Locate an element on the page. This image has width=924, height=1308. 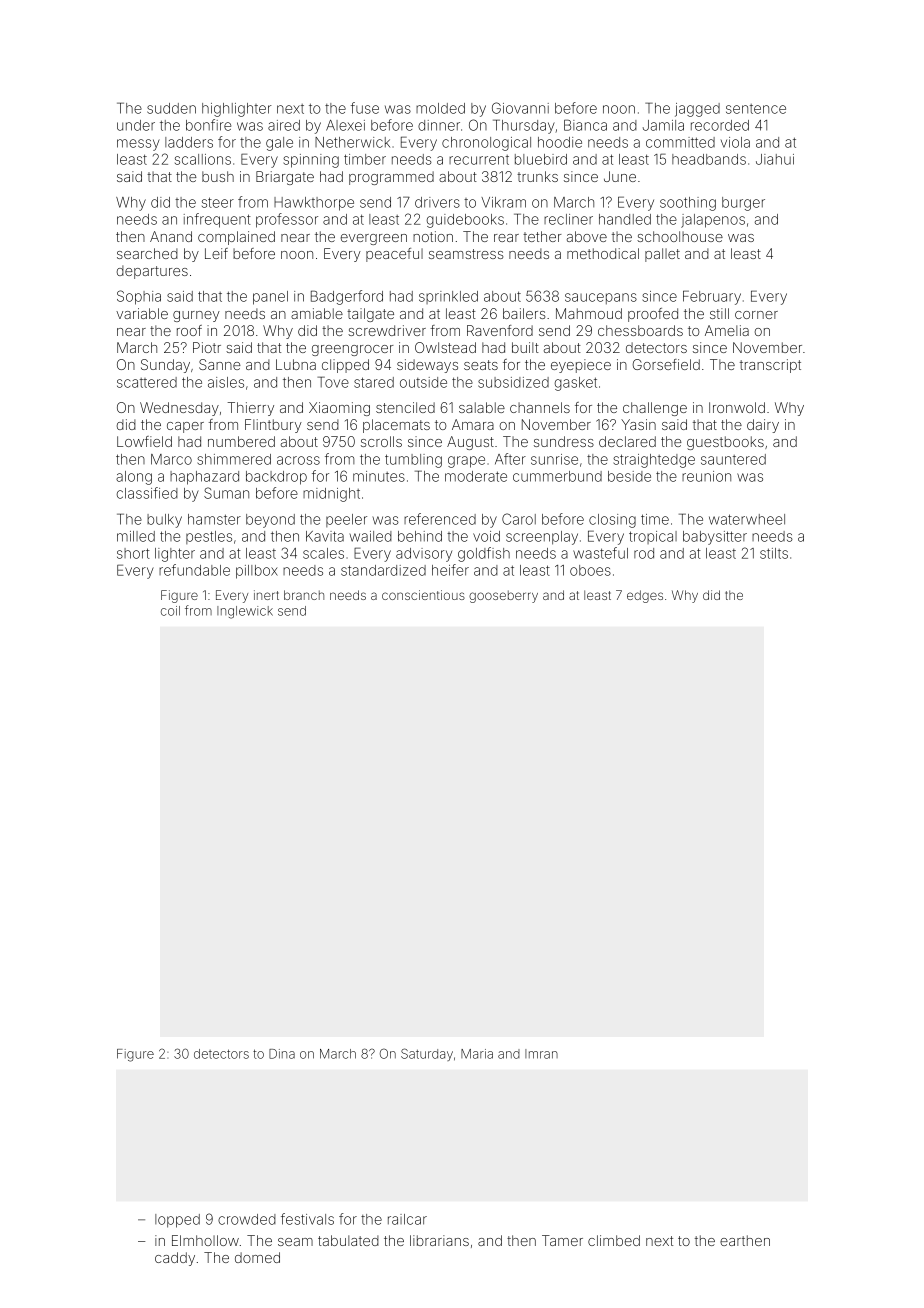
railcar is located at coordinates (407, 1219).
